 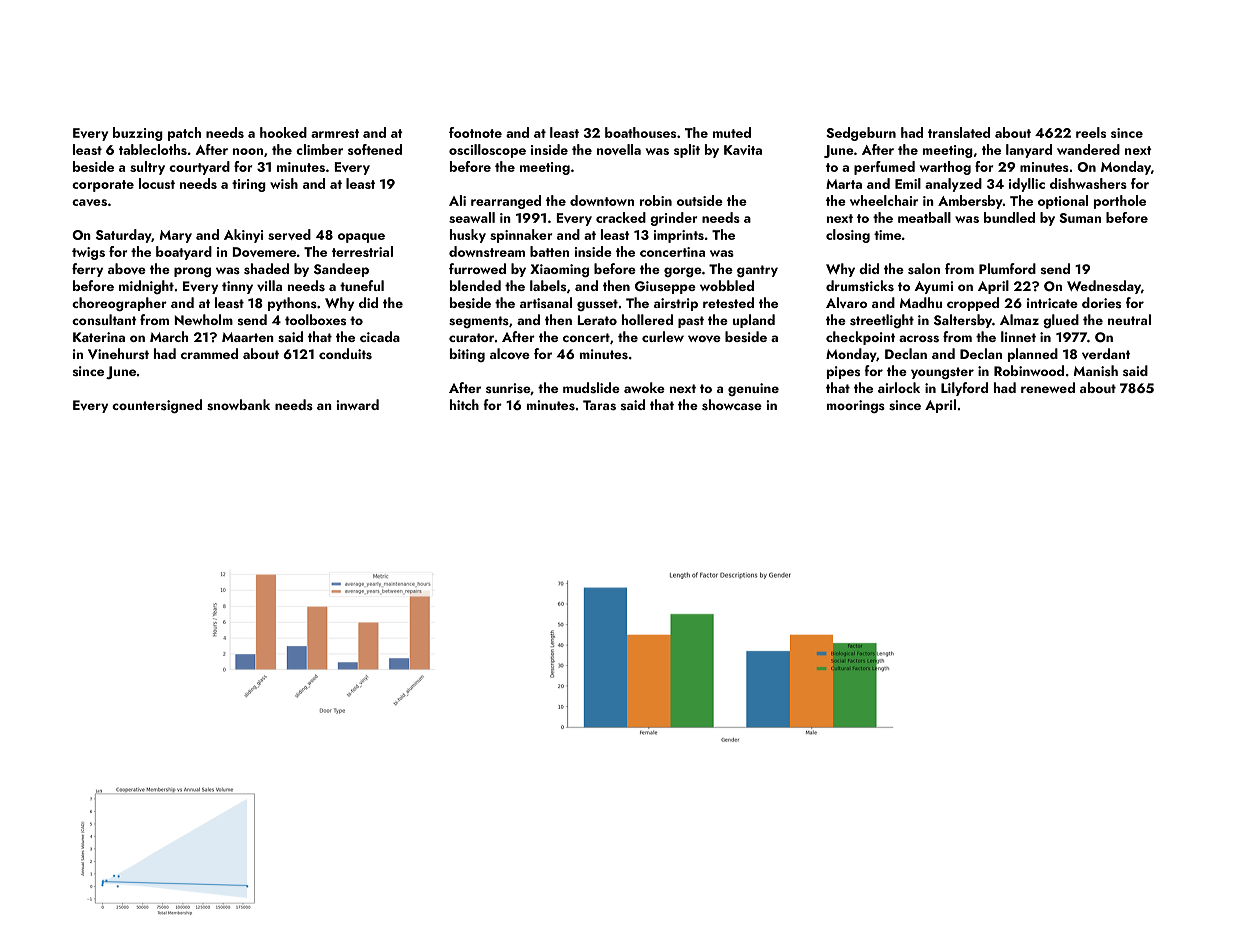 What do you see at coordinates (475, 285) in the document?
I see `blended` at bounding box center [475, 285].
